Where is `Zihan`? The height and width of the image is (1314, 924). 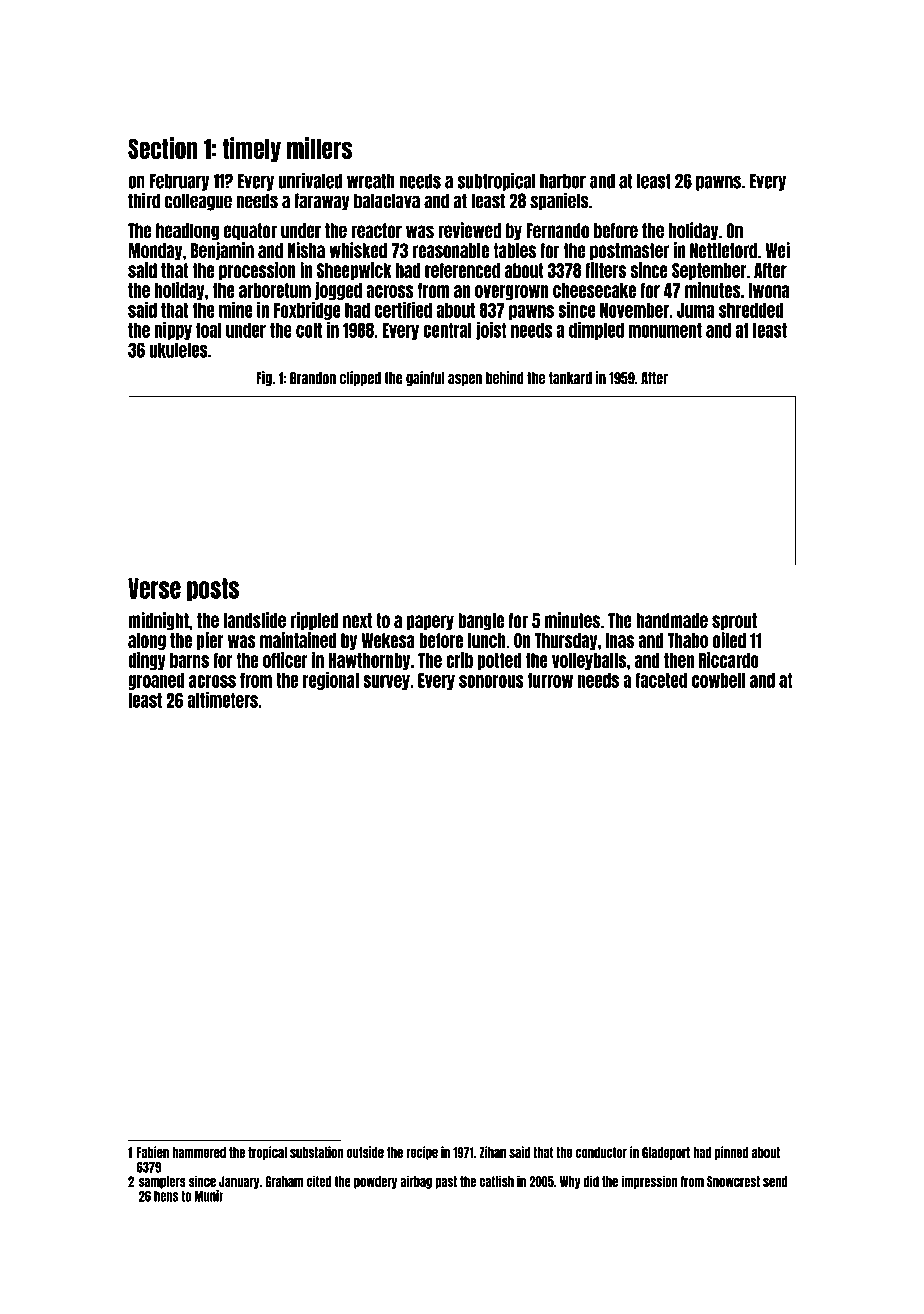
Zihan is located at coordinates (492, 1152).
